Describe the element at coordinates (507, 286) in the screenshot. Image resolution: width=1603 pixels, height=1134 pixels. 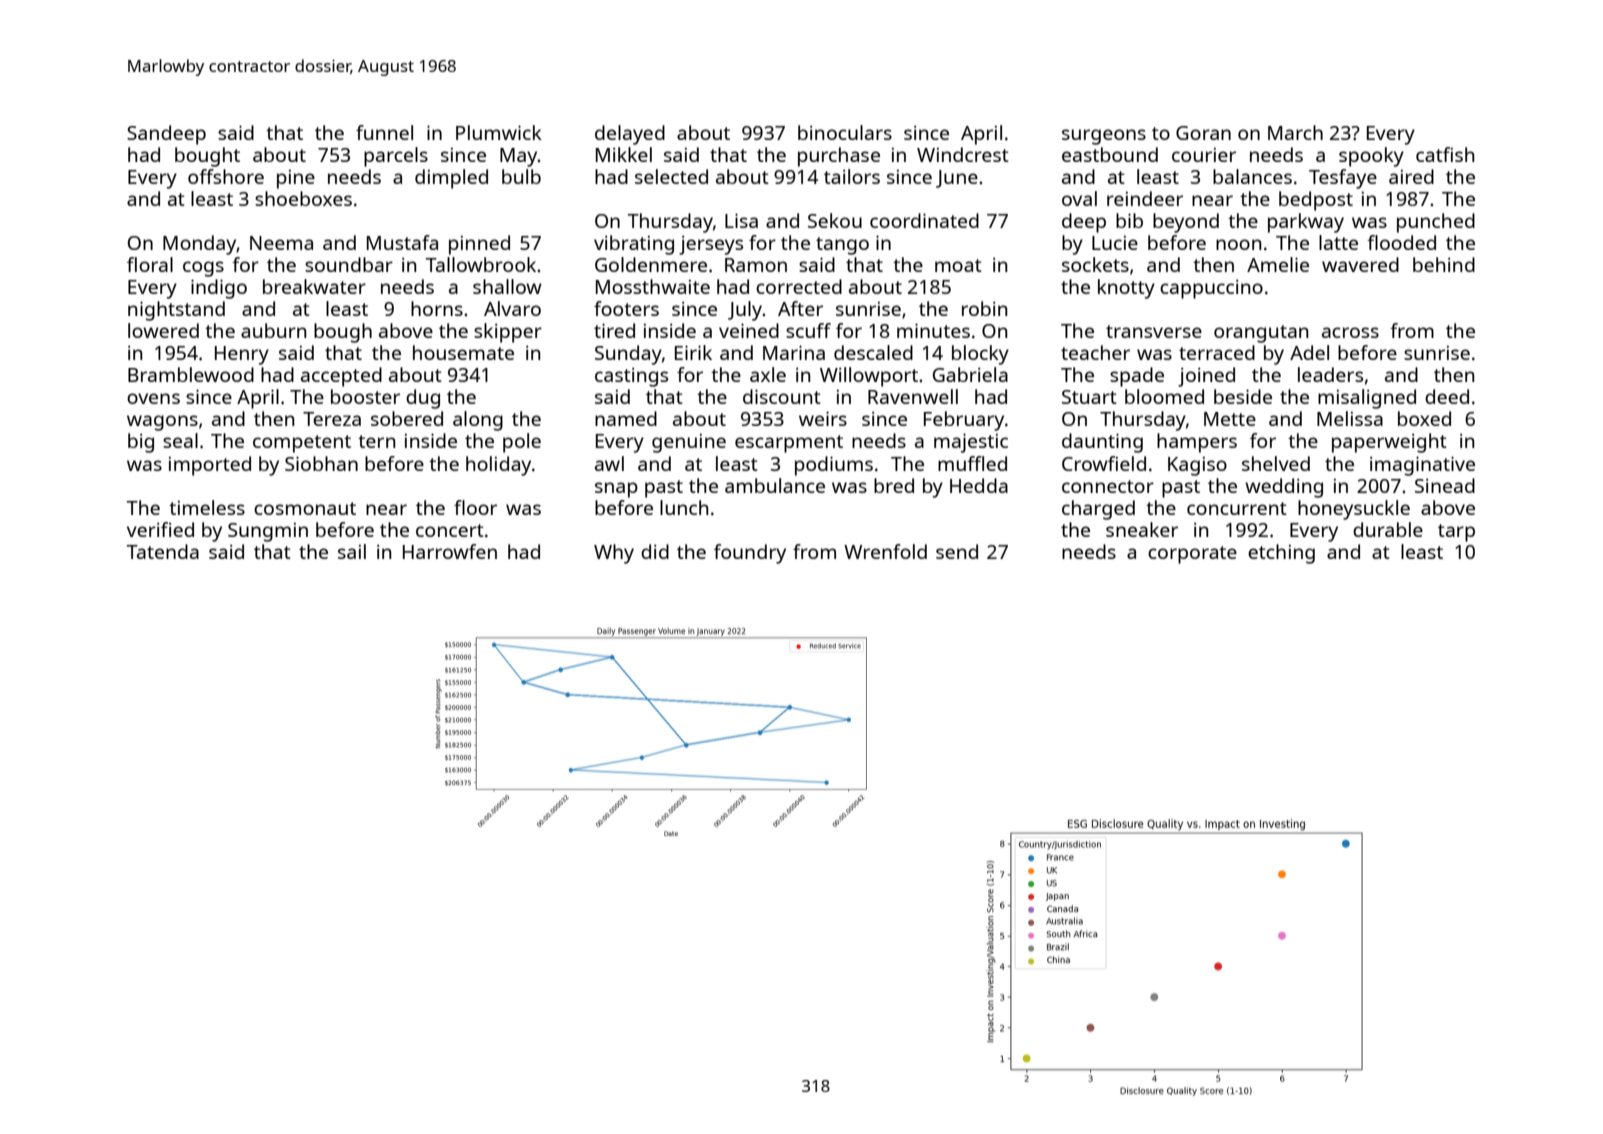
I see `shallow` at that location.
